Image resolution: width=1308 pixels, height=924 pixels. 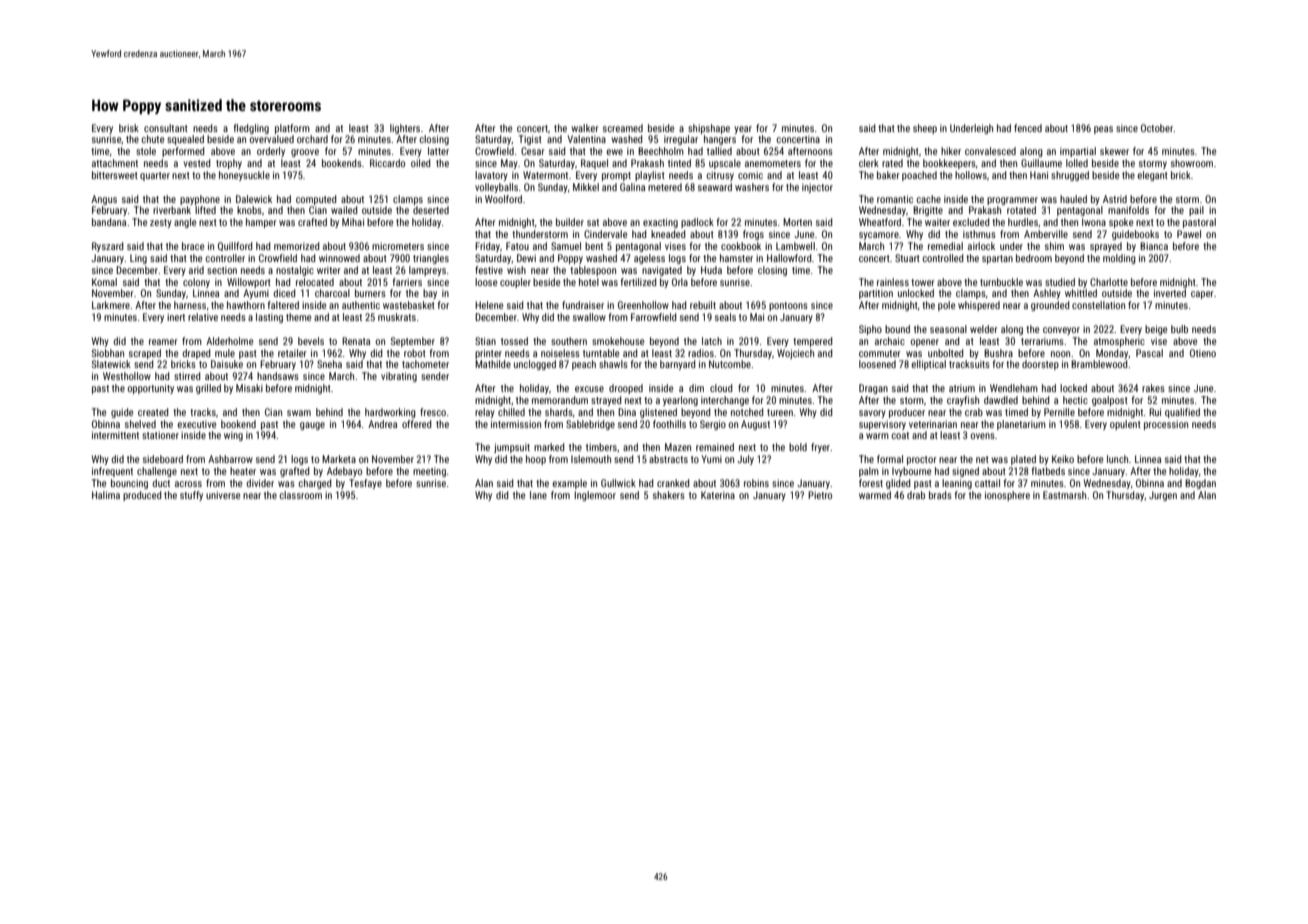 What do you see at coordinates (185, 140) in the page?
I see `squealed` at bounding box center [185, 140].
